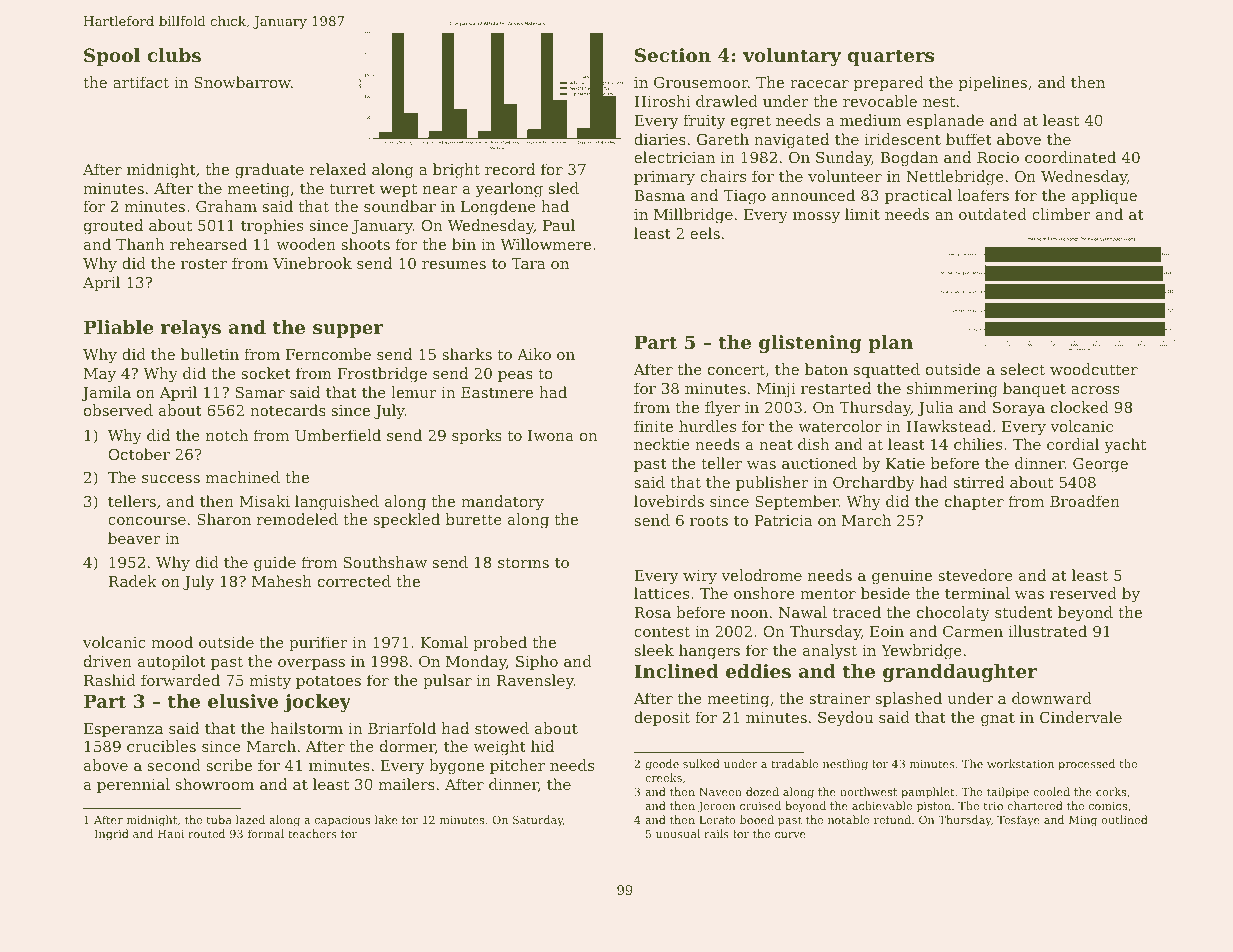  What do you see at coordinates (180, 680) in the document?
I see `forwarded` at bounding box center [180, 680].
